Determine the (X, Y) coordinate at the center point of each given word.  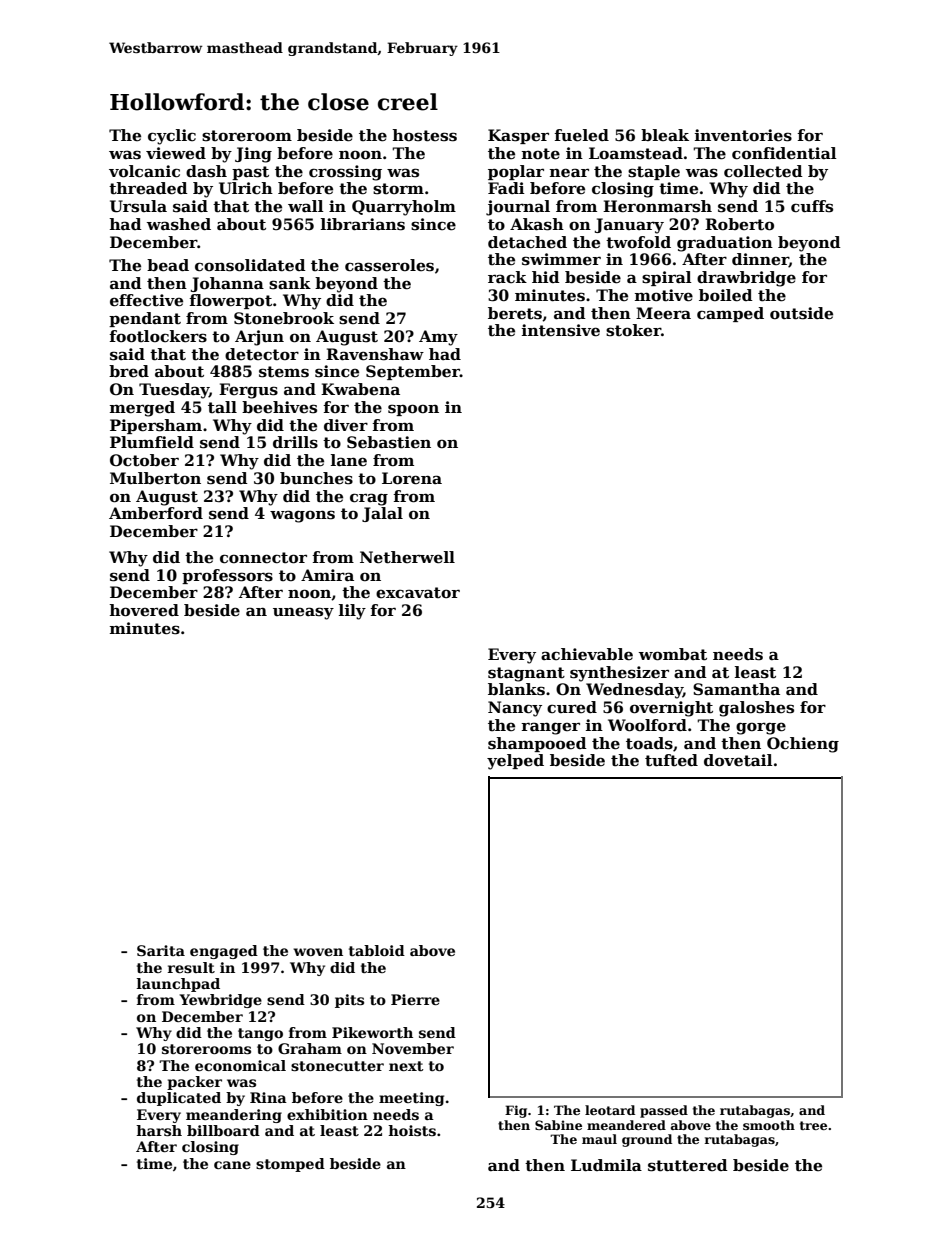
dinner (760, 260)
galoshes (756, 709)
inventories (743, 135)
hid (546, 277)
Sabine (558, 1125)
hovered (144, 610)
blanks (516, 689)
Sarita (161, 950)
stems (284, 372)
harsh (159, 1130)
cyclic (172, 137)
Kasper (518, 136)
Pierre (415, 999)
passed (664, 1111)
